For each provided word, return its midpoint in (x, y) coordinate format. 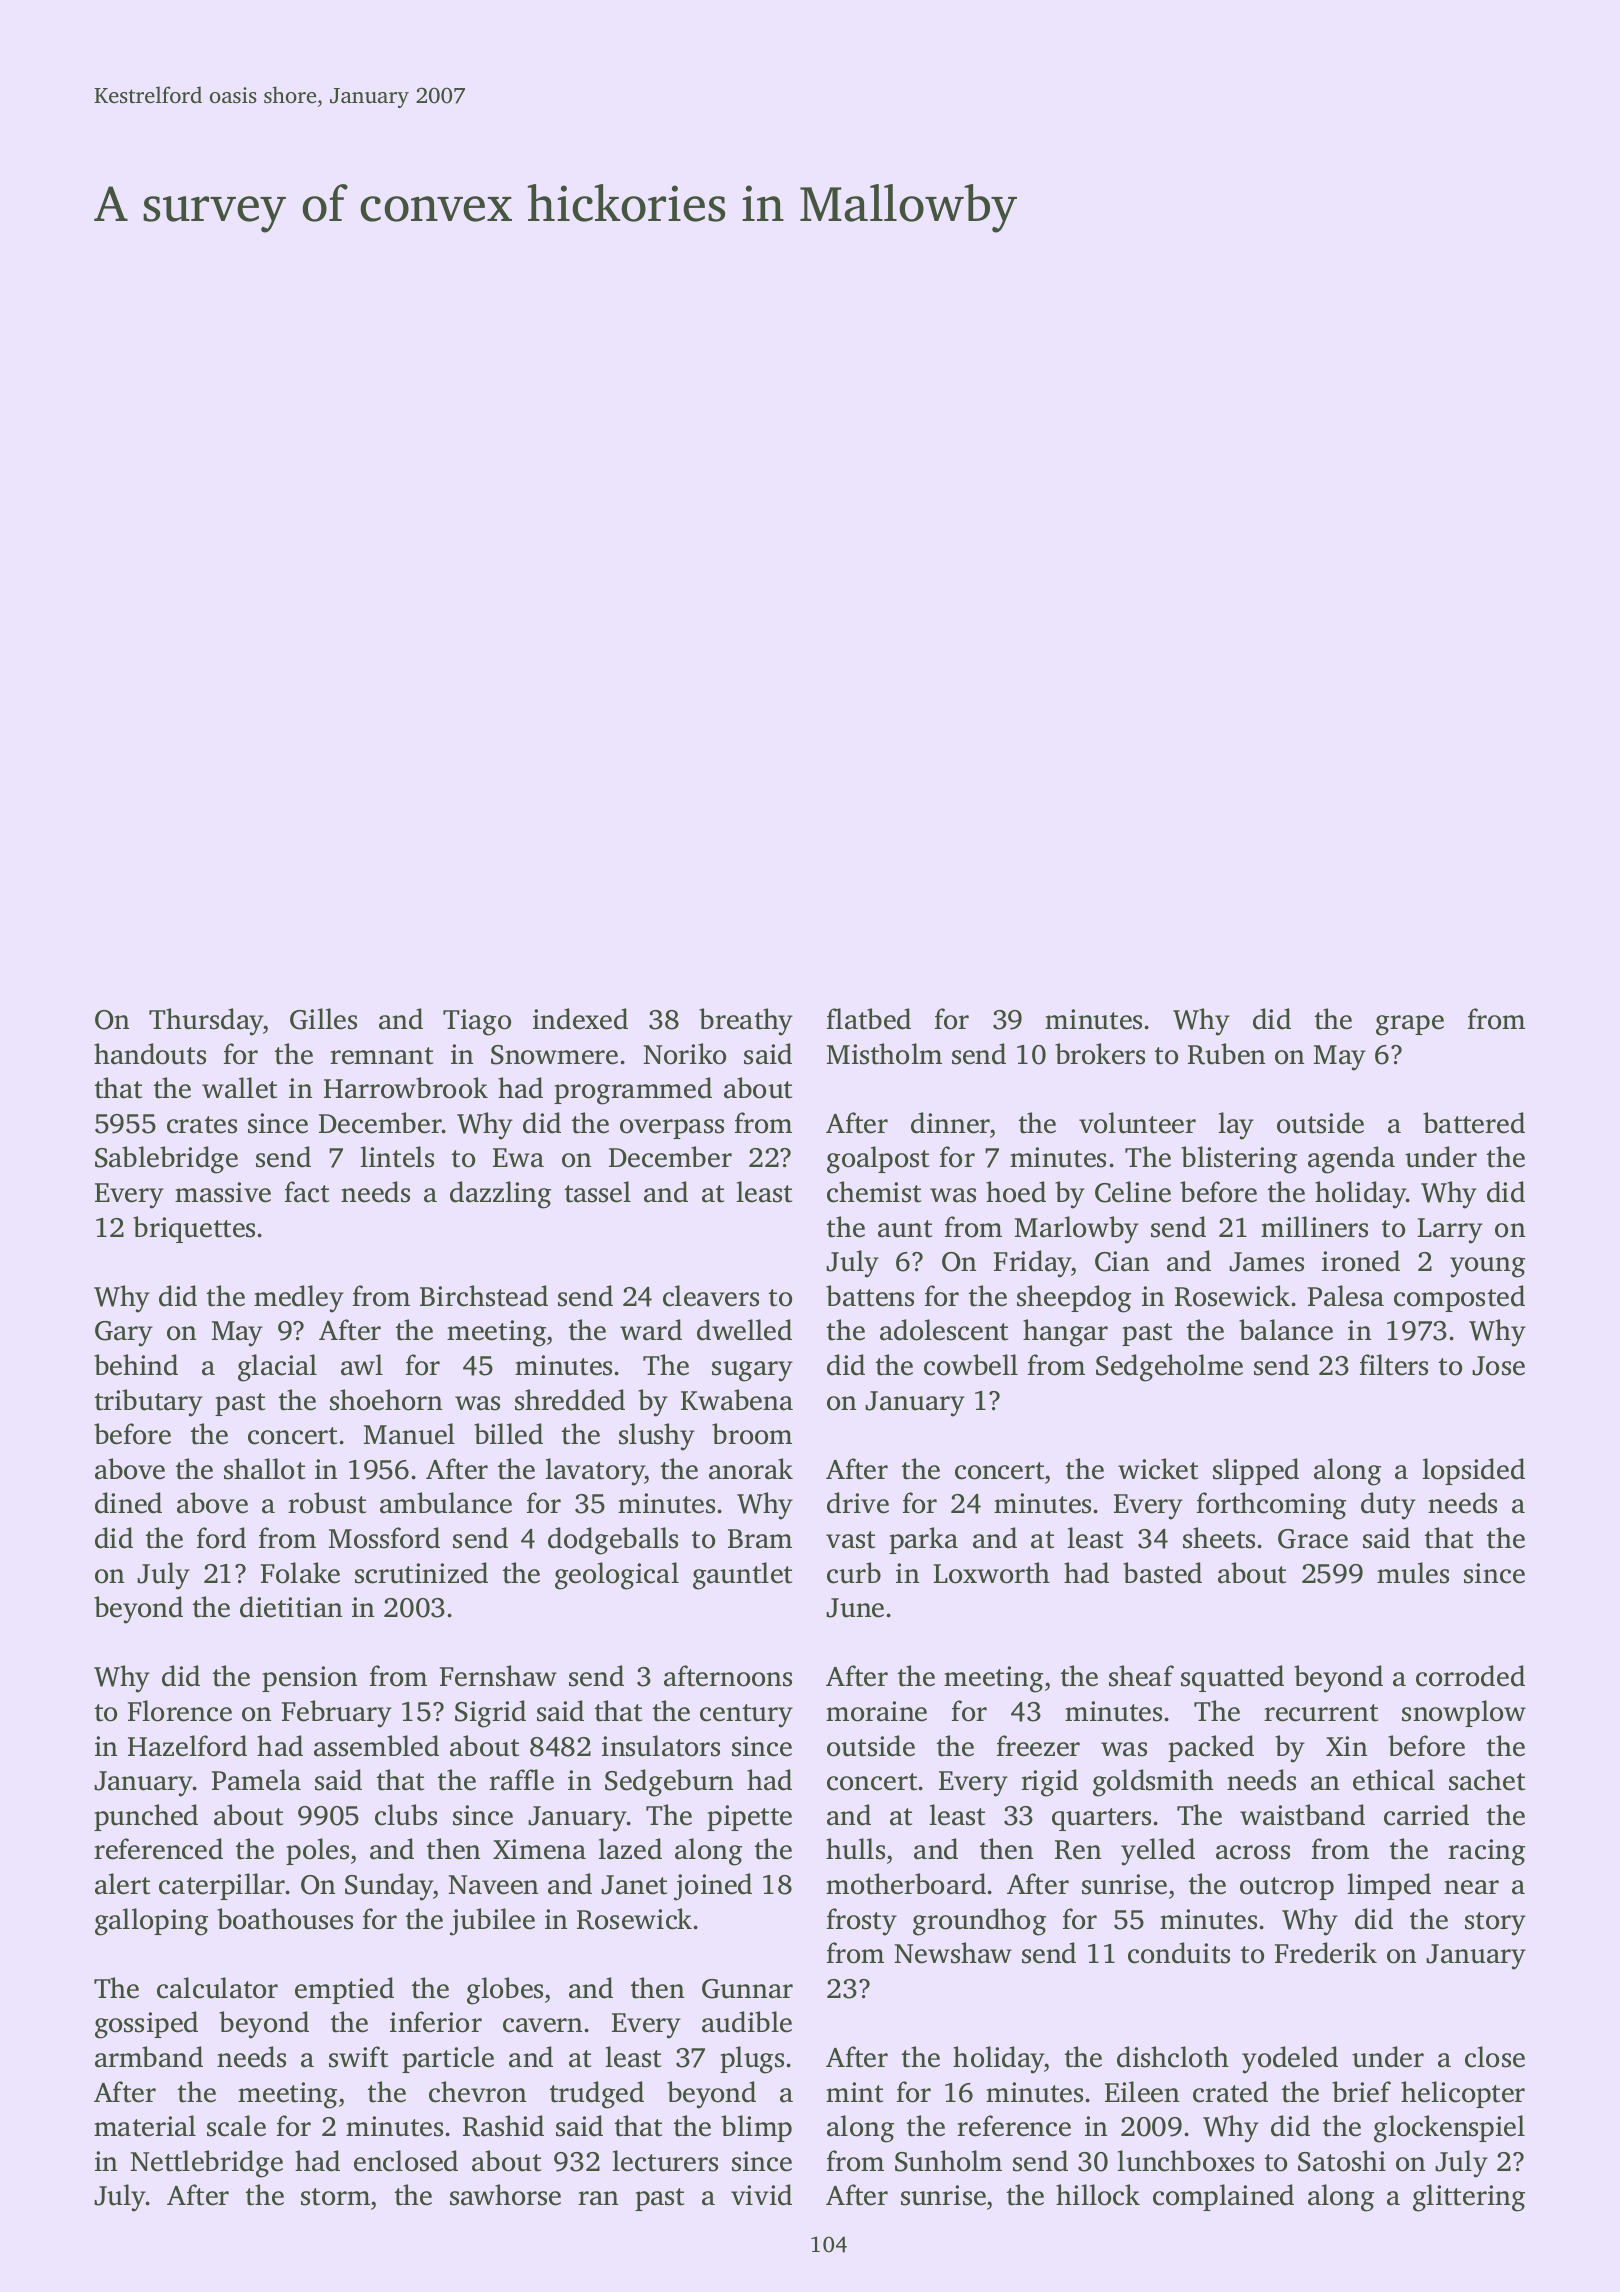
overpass (672, 1129)
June (855, 1608)
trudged (597, 2095)
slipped (1256, 1471)
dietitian (291, 1607)
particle (448, 2059)
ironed (1361, 1261)
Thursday (206, 1022)
